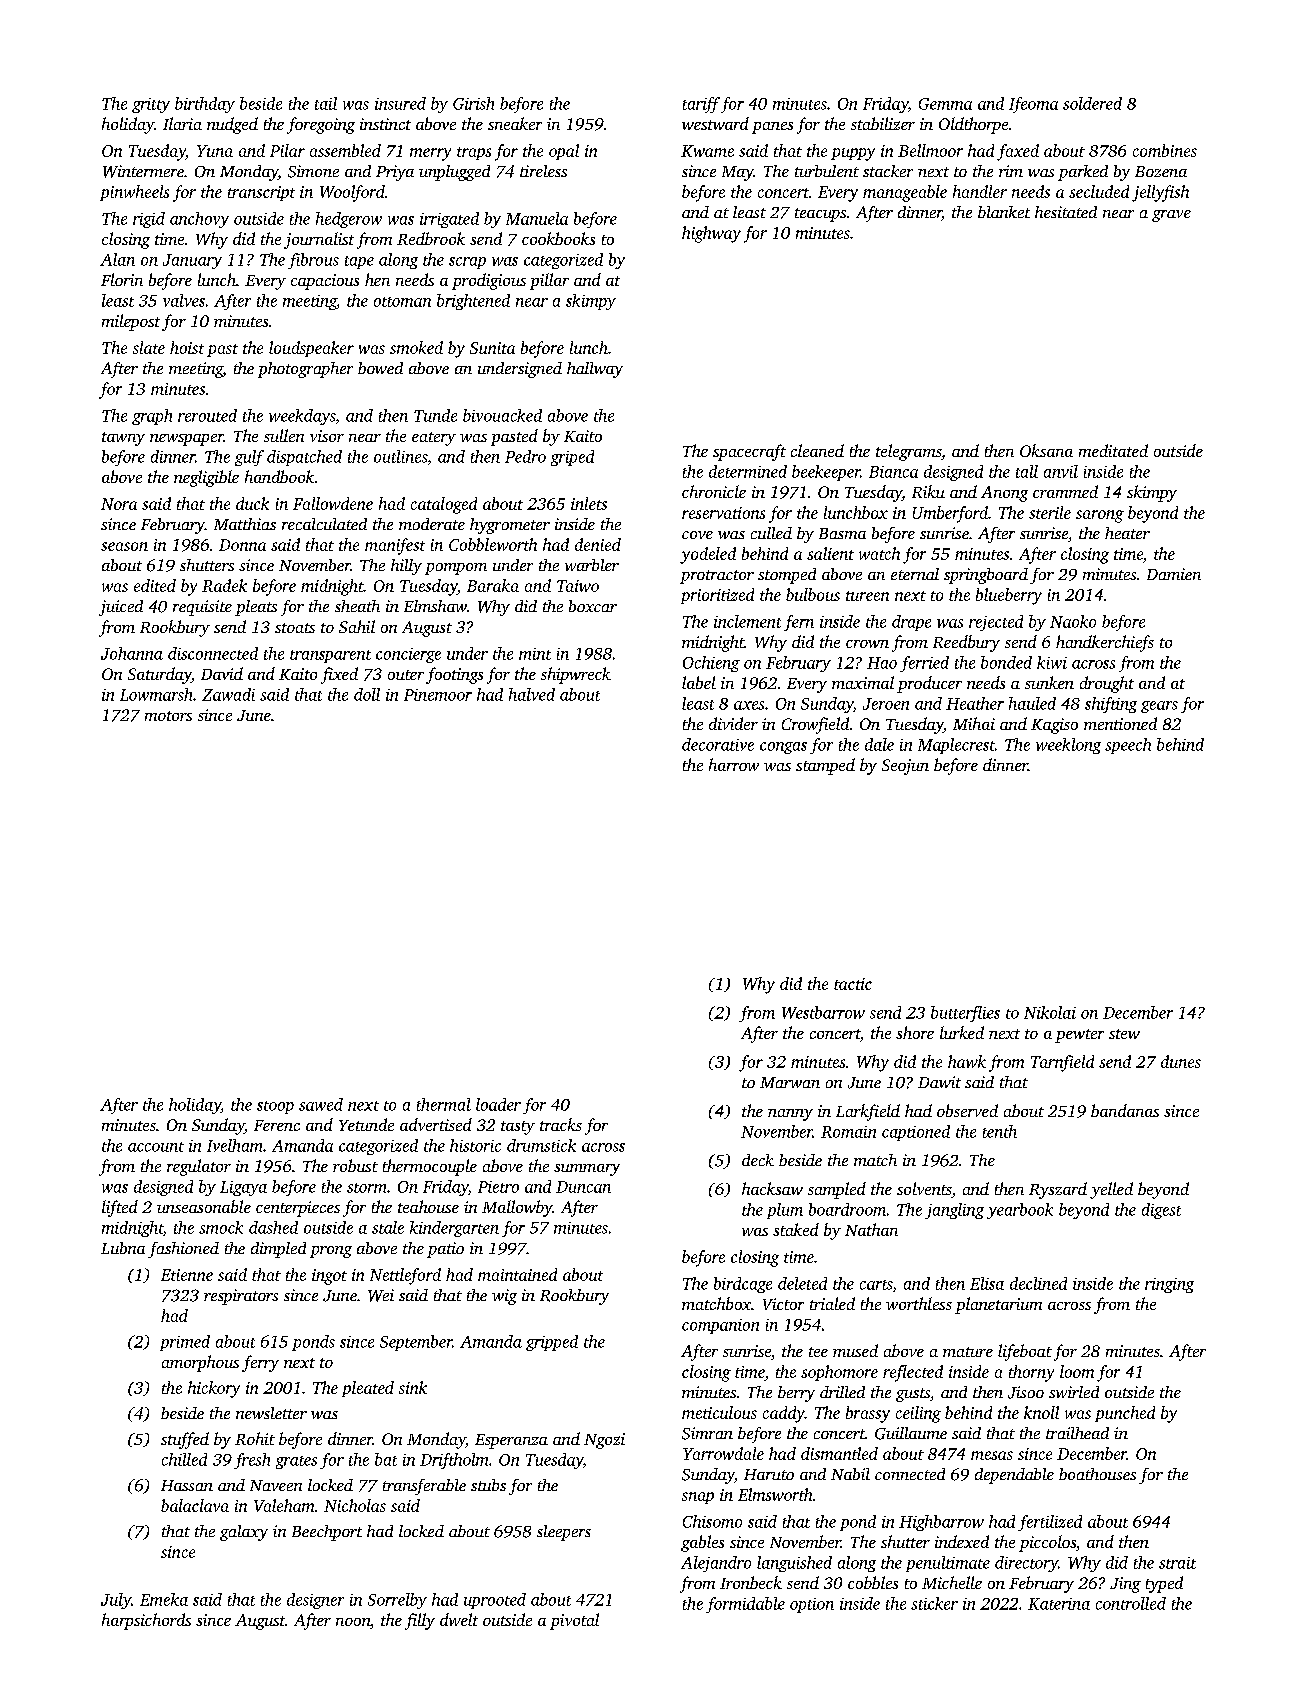 The width and height of the document is (1308, 1693). I want to click on Girish, so click(473, 103).
